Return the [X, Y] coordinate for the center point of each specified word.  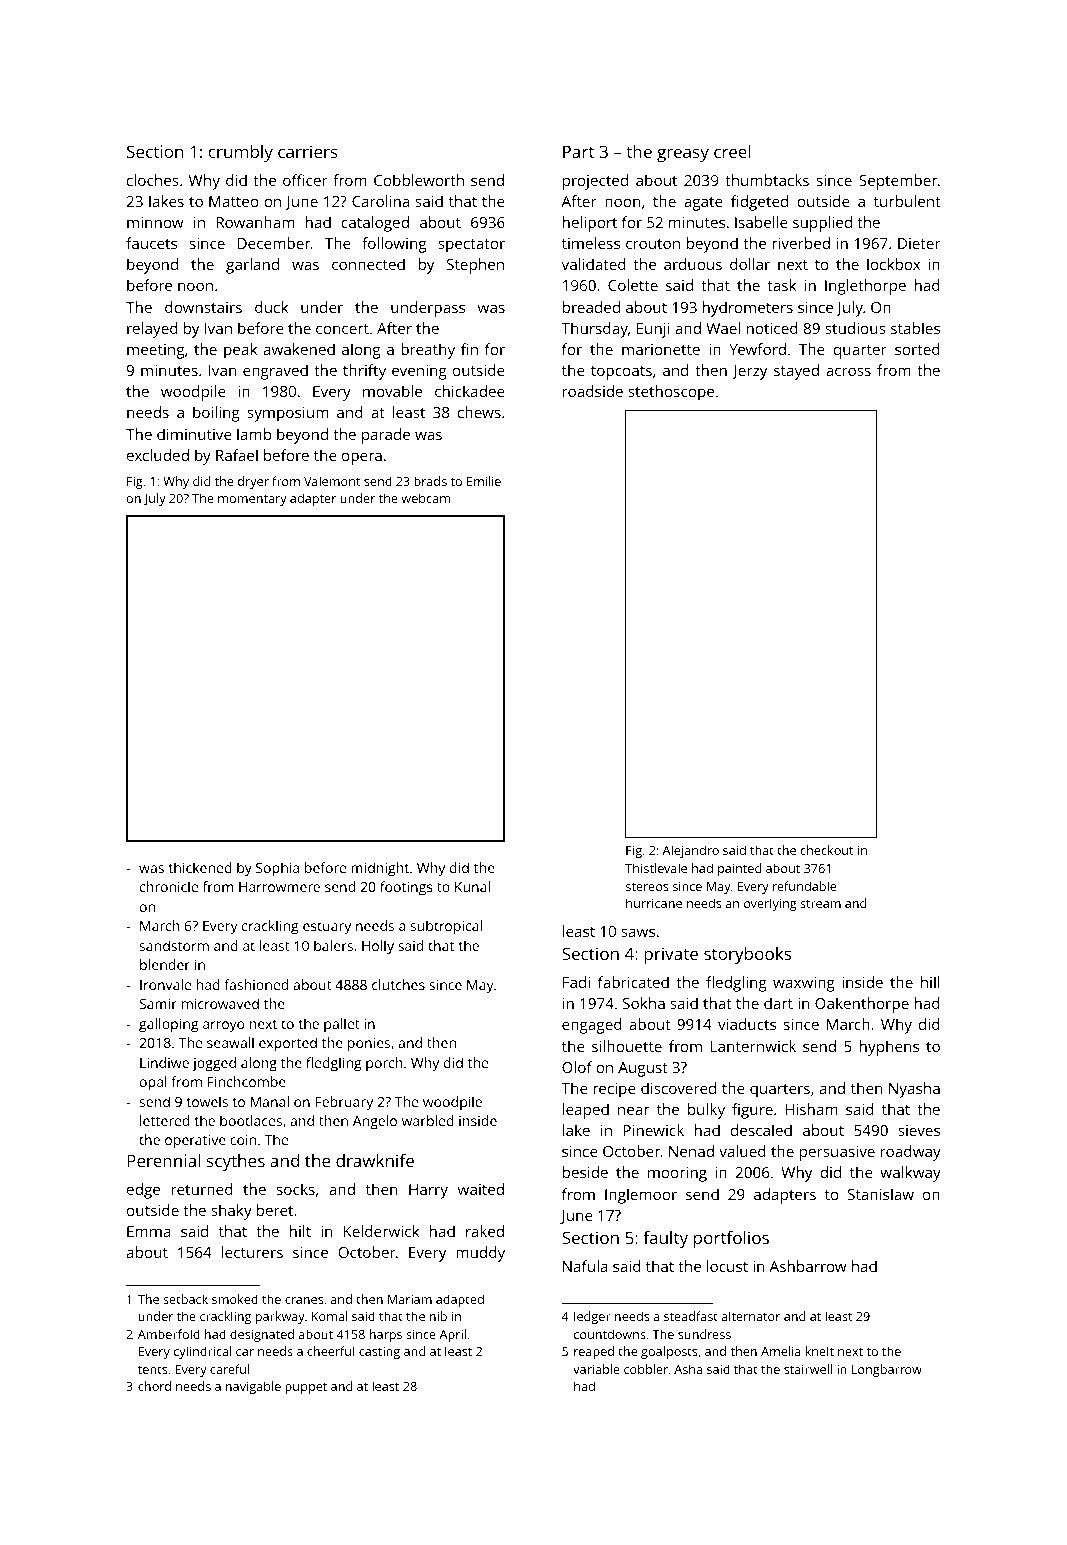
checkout [826, 850]
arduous [693, 264]
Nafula [585, 1266]
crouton [653, 244]
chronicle [169, 886]
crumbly [240, 153]
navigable [253, 1387]
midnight [380, 869]
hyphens [889, 1048]
